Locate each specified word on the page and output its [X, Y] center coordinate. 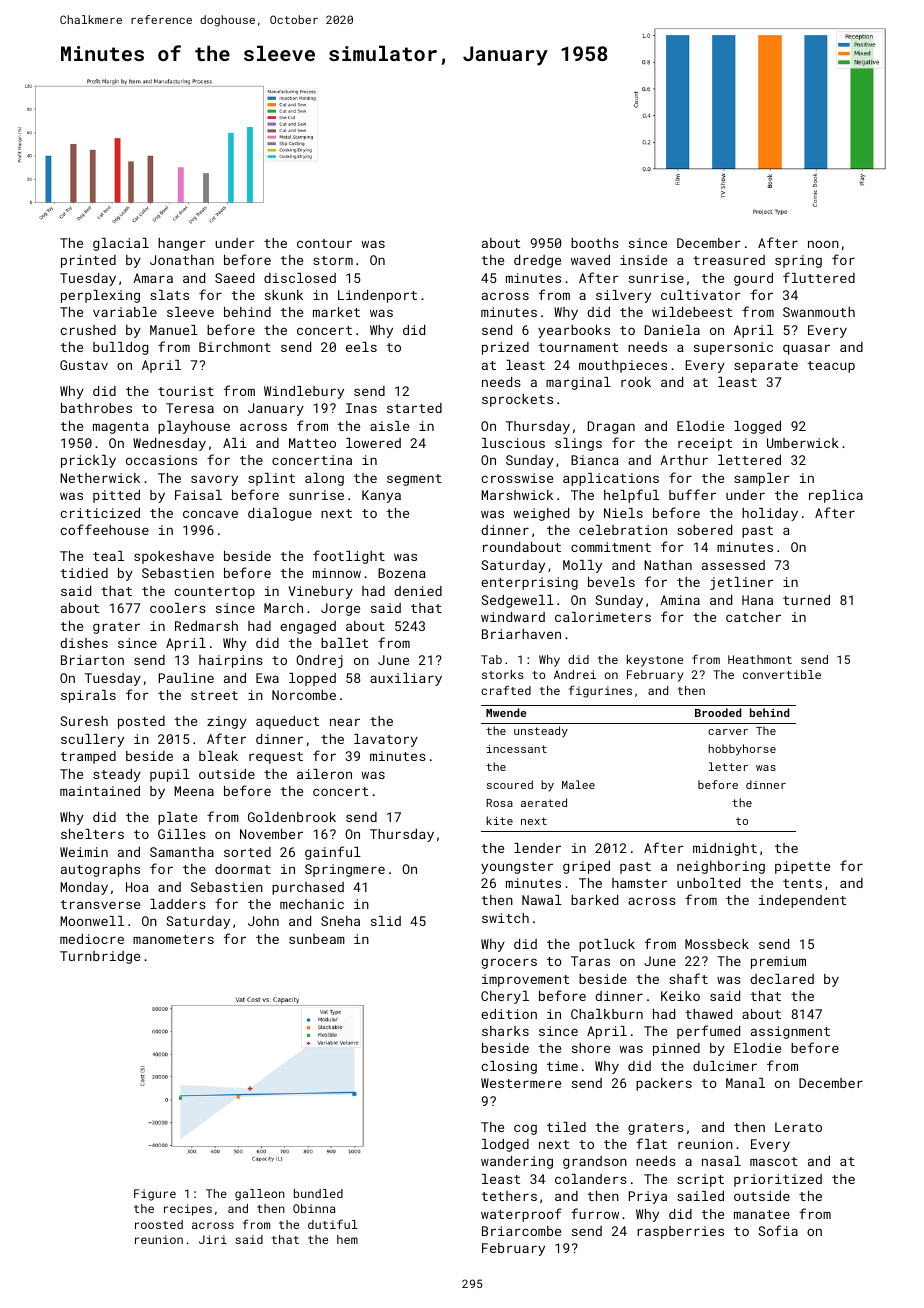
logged [757, 427]
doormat [243, 869]
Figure [155, 1195]
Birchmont [235, 347]
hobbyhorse [742, 750]
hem [347, 1239]
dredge [537, 261]
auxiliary [406, 679]
